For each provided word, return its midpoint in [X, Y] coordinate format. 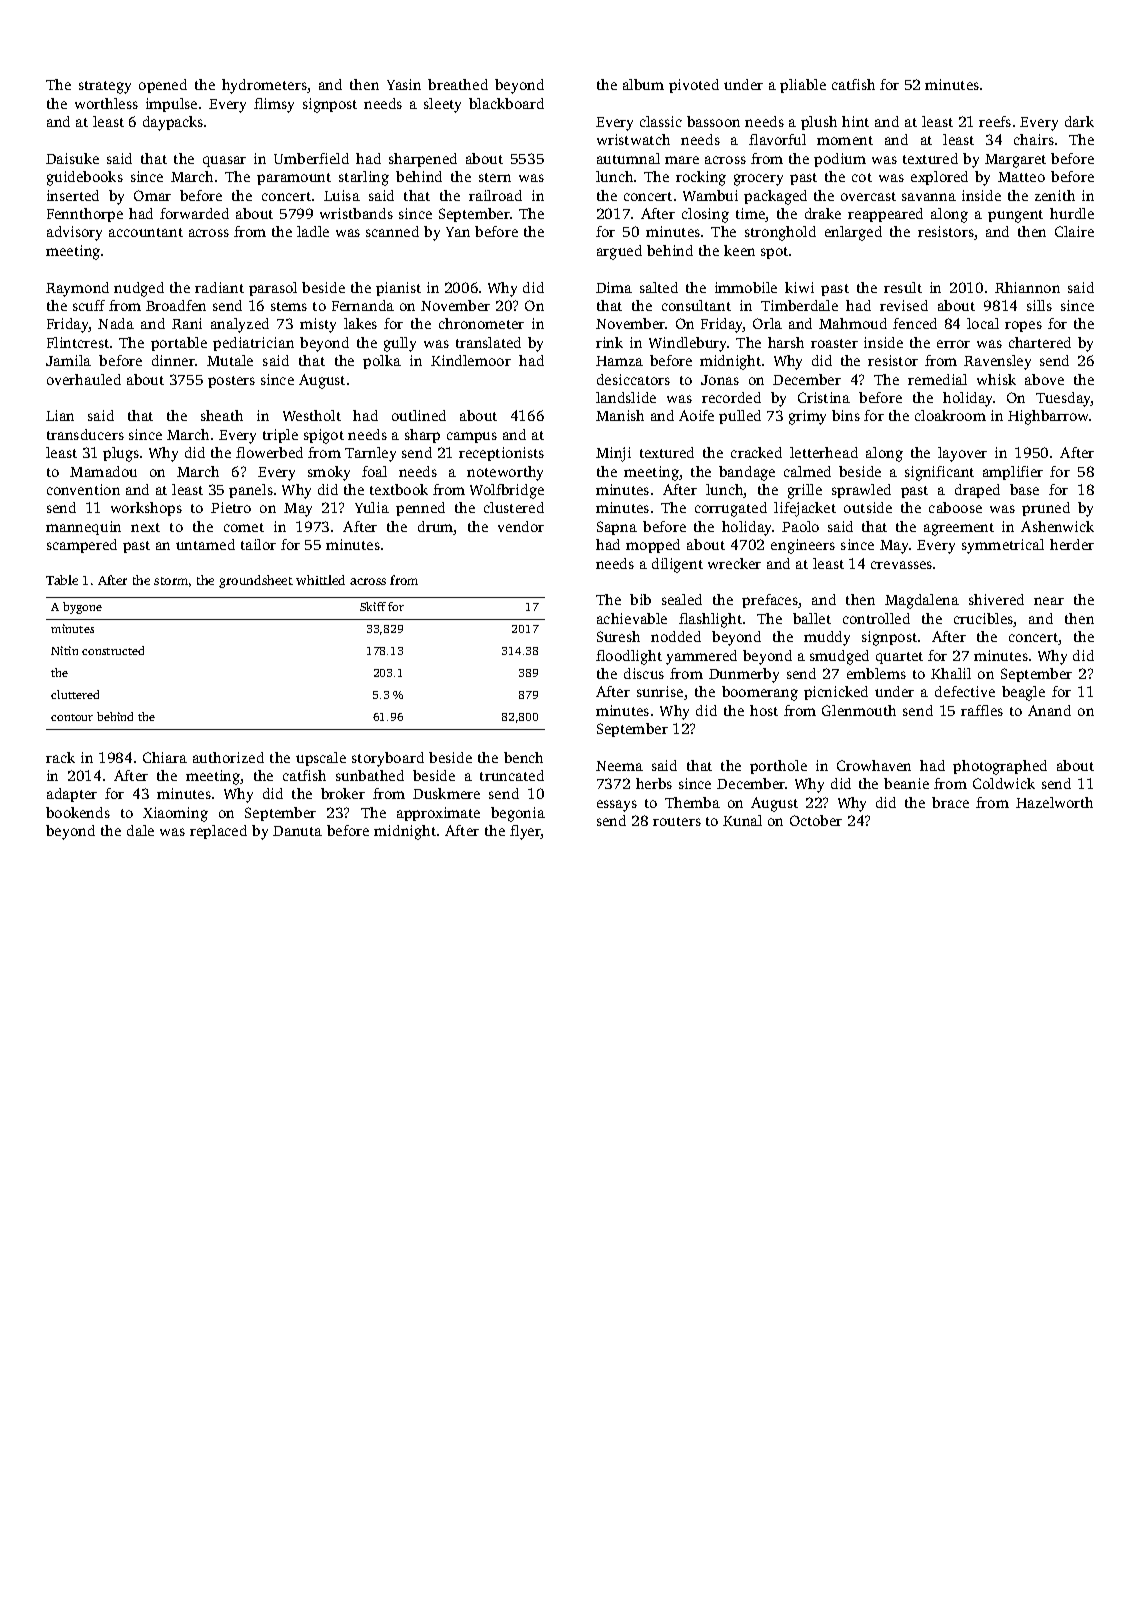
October [816, 820]
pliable [803, 86]
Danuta [297, 831]
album [643, 84]
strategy [105, 87]
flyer [525, 832]
